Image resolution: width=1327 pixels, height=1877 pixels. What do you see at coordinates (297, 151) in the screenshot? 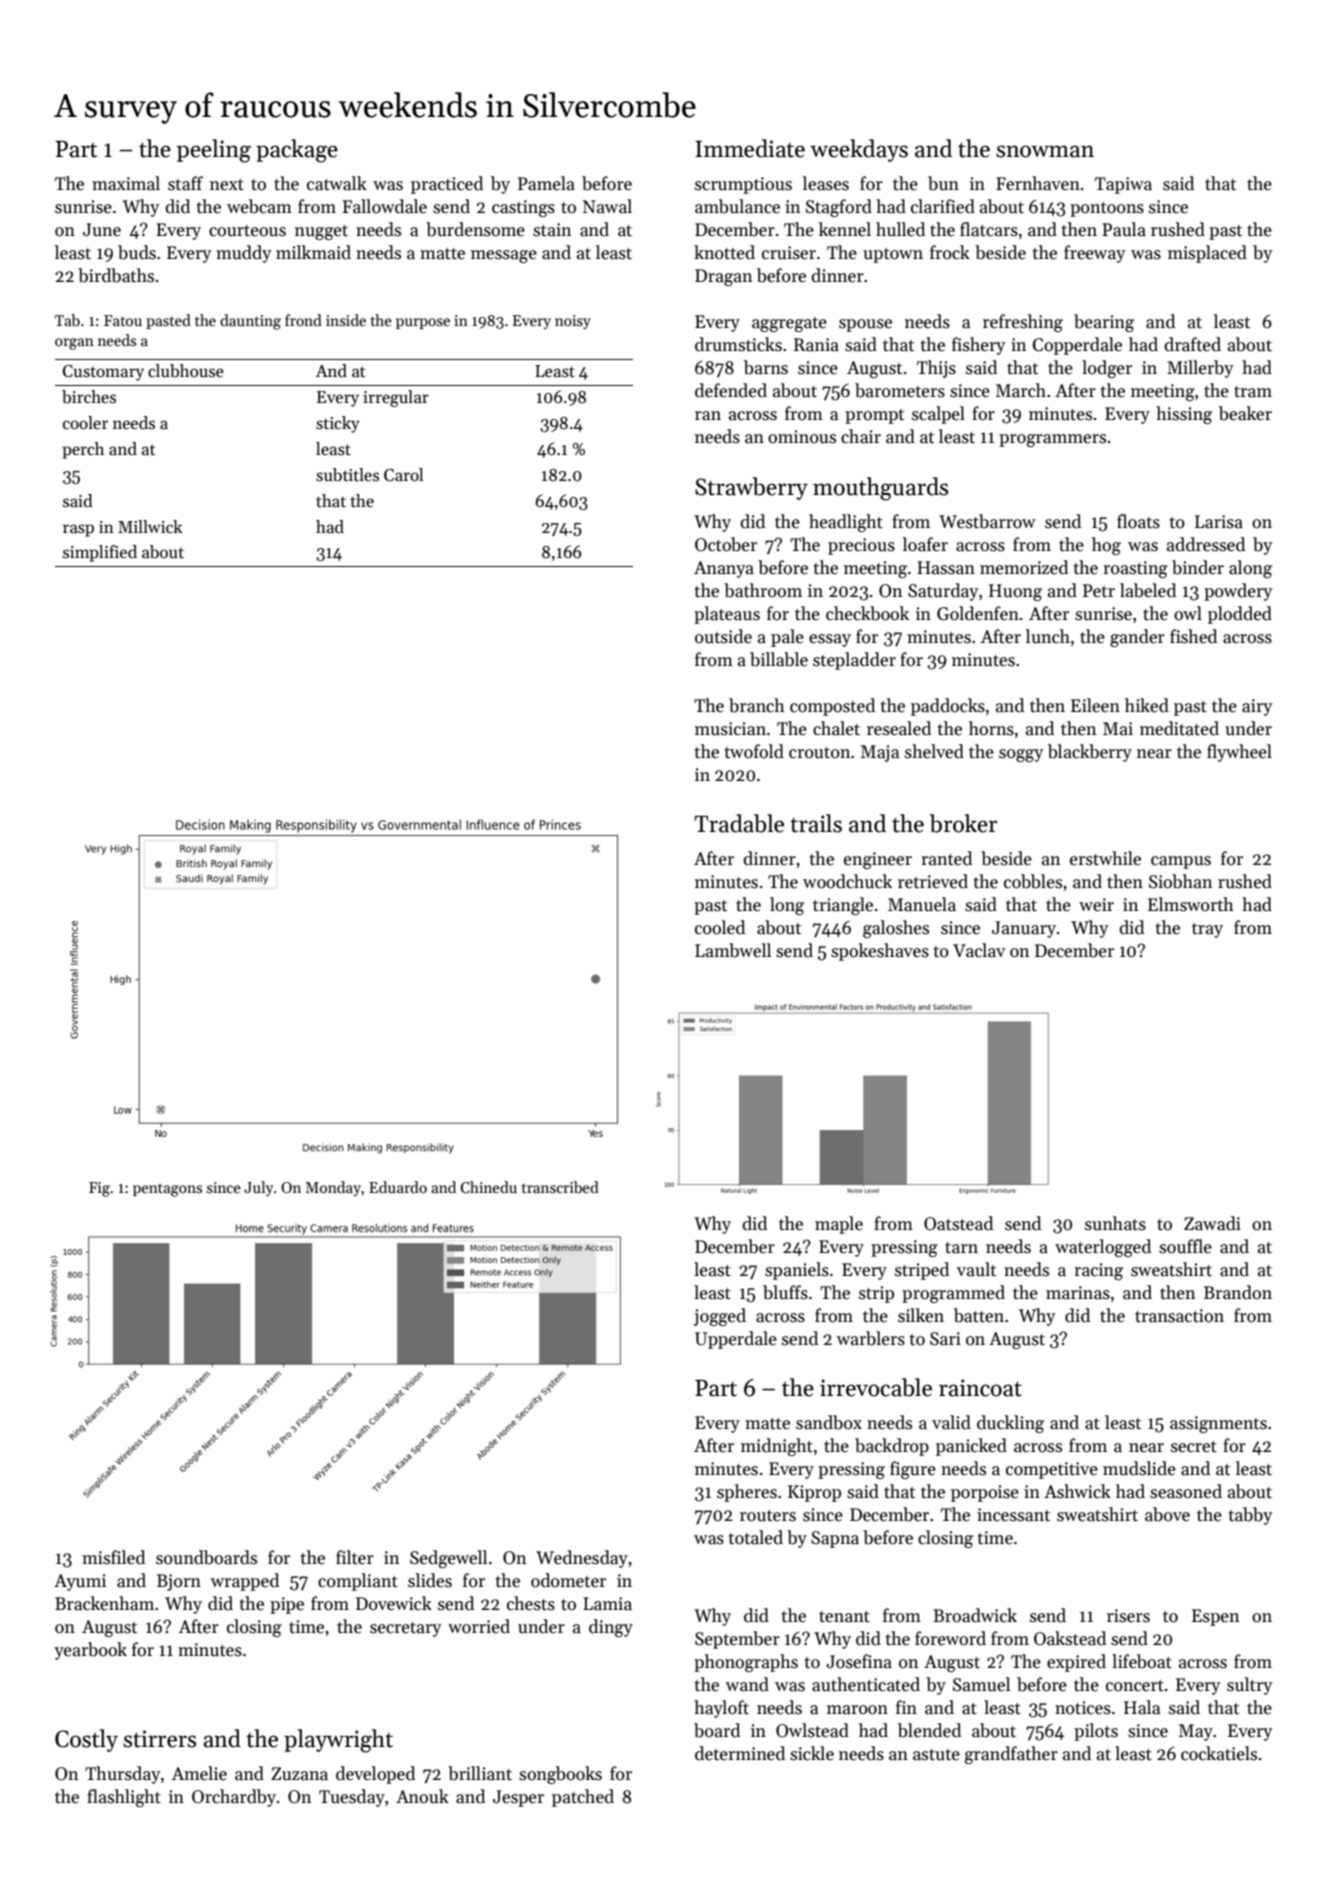
I see `package` at bounding box center [297, 151].
